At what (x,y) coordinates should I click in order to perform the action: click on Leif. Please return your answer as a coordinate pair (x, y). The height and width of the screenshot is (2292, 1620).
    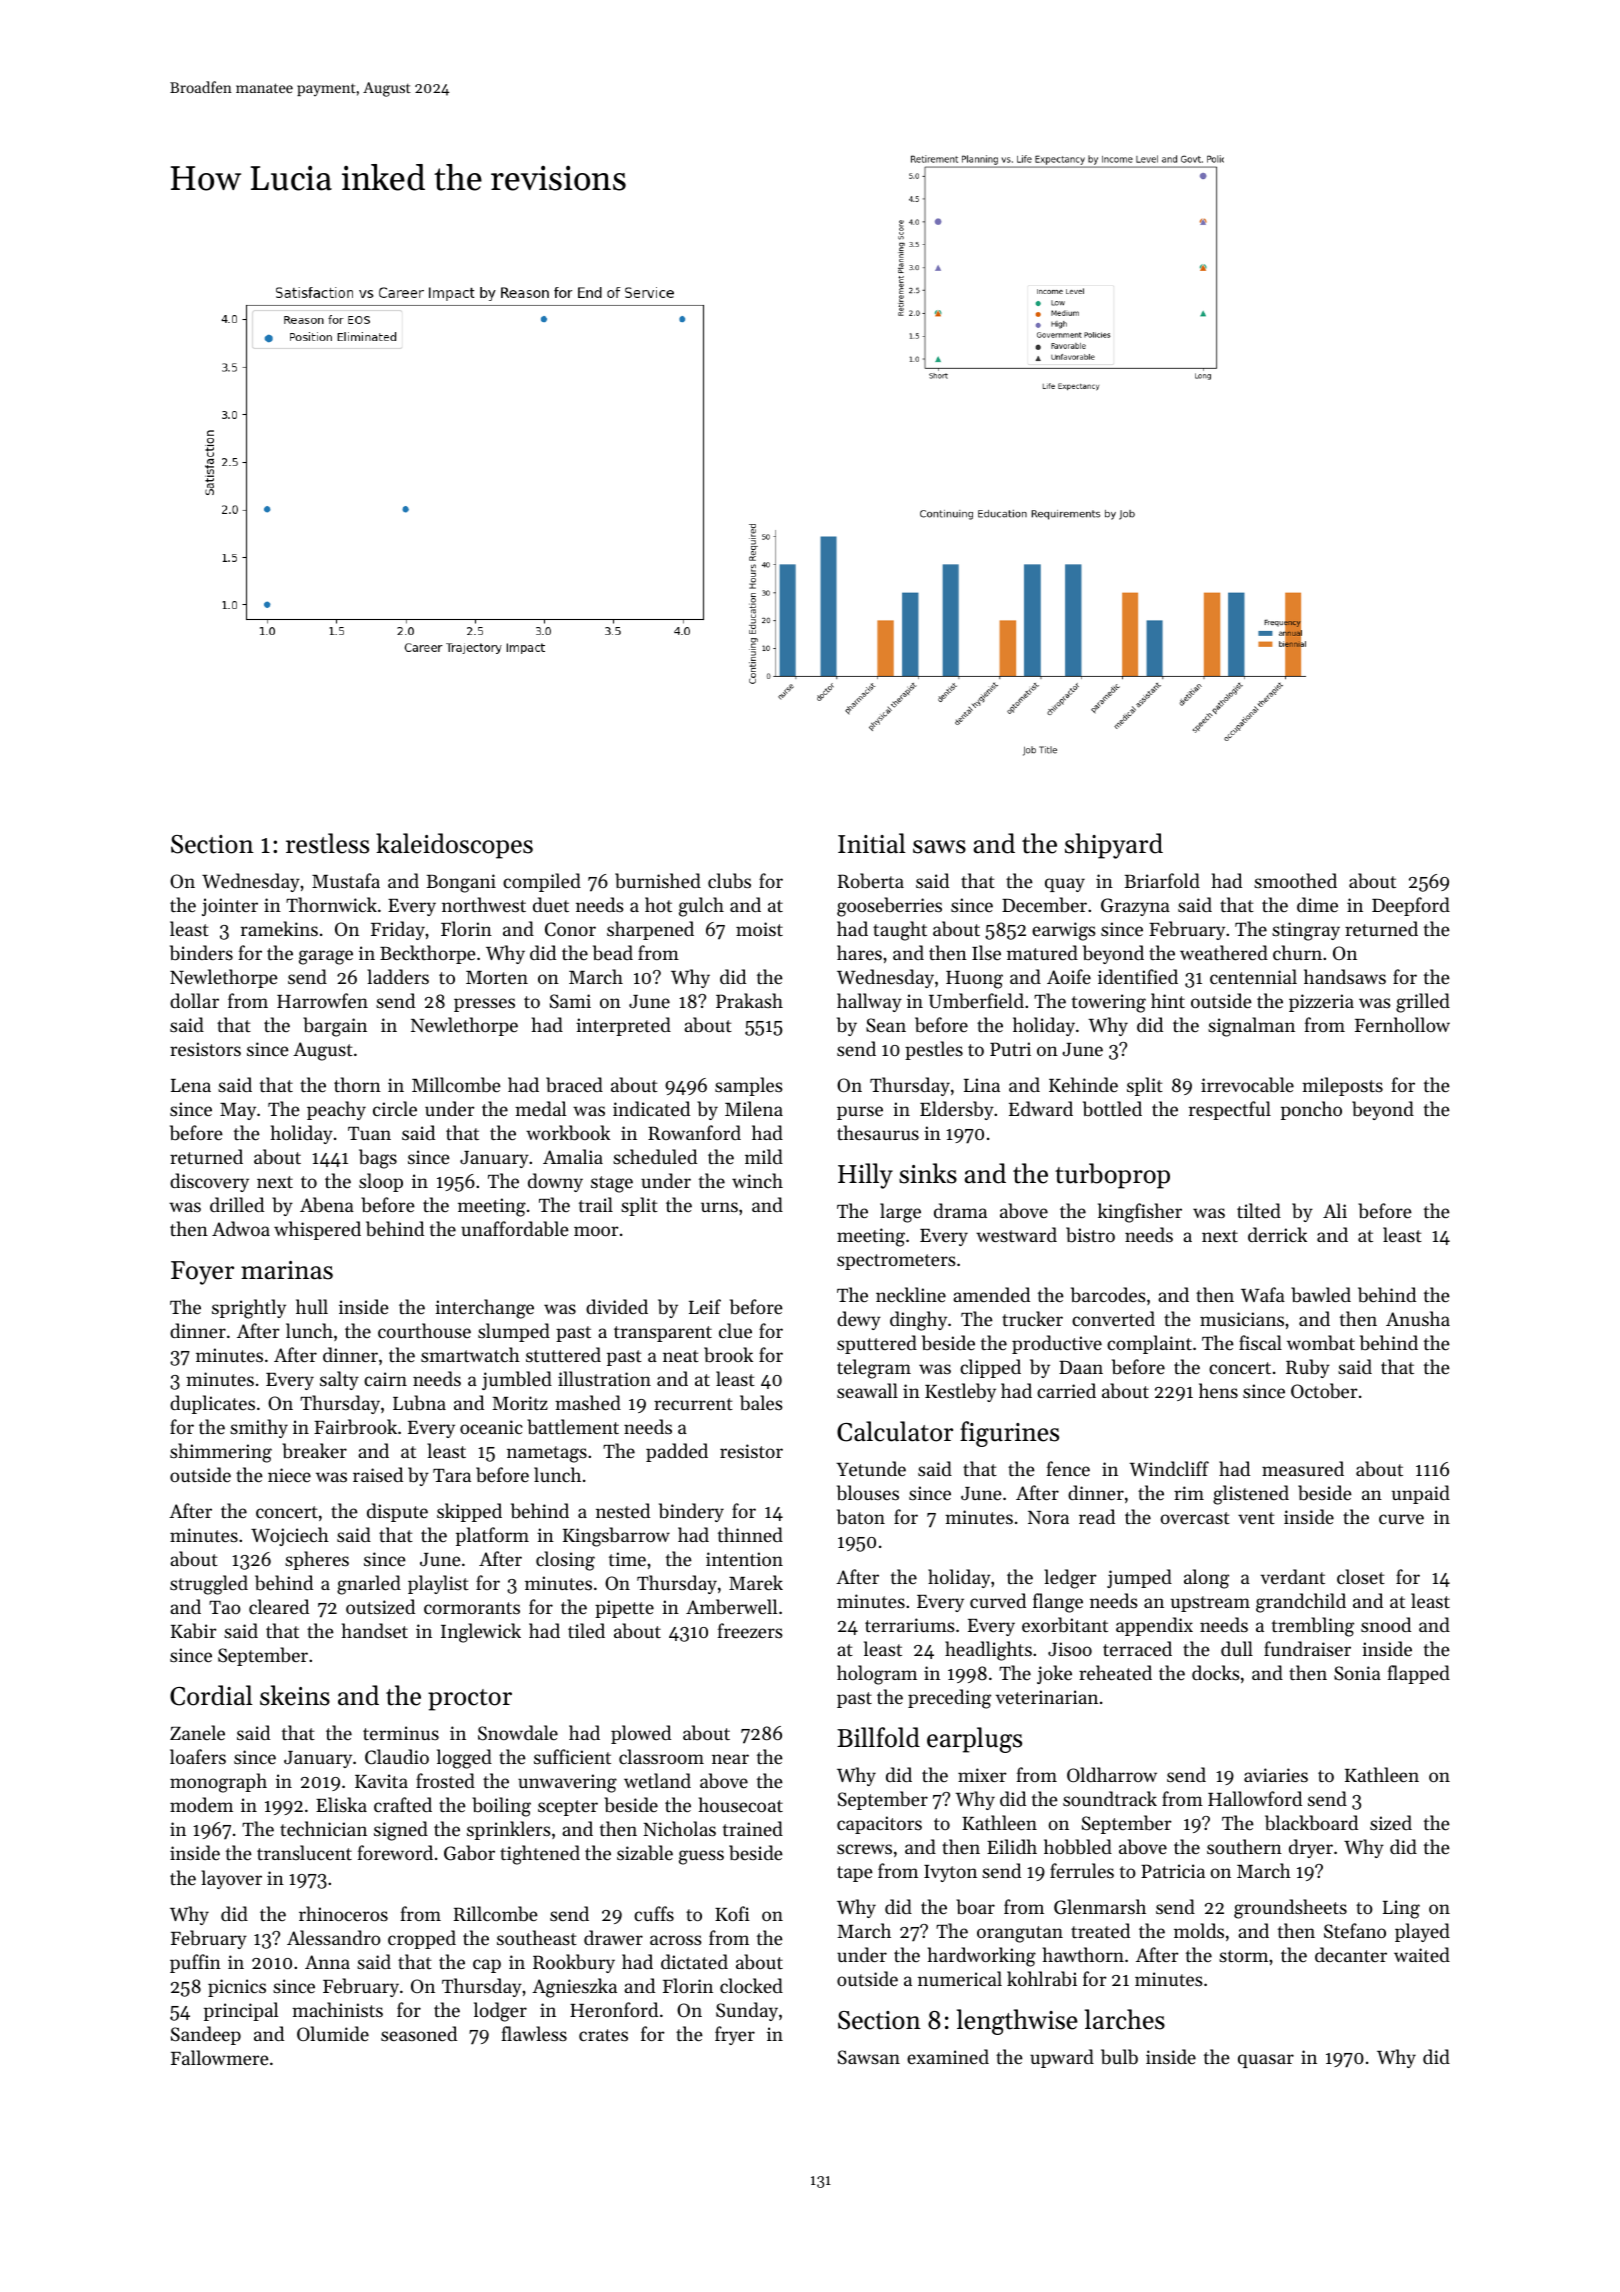
    Looking at the image, I should click on (705, 1306).
